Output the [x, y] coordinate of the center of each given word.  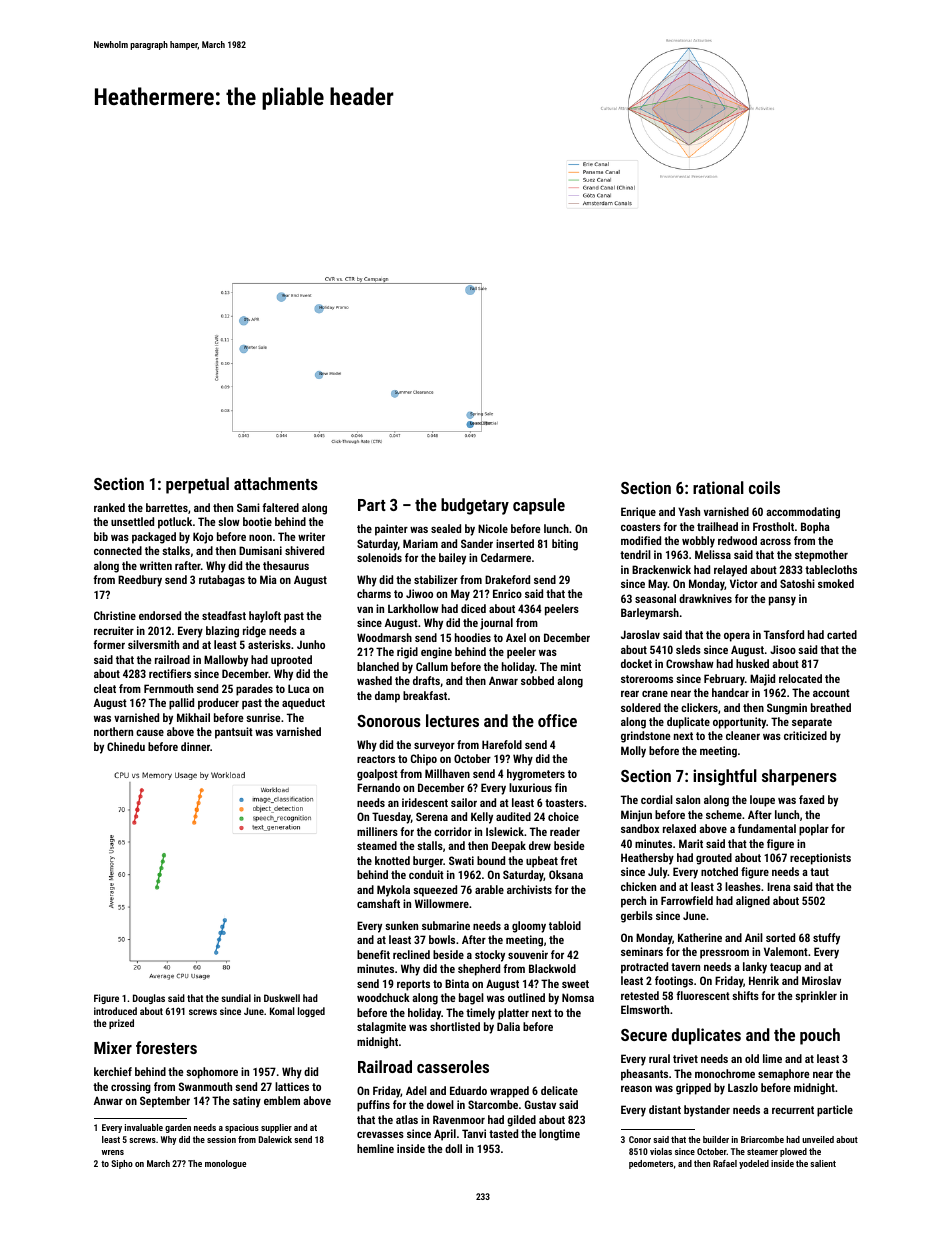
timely [480, 1014]
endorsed [160, 615]
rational [718, 487]
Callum [432, 666]
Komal [282, 1011]
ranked [109, 507]
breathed [831, 707]
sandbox [640, 828]
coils [764, 487]
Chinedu [126, 746]
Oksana [566, 874]
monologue [225, 1164]
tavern [685, 967]
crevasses [380, 1134]
